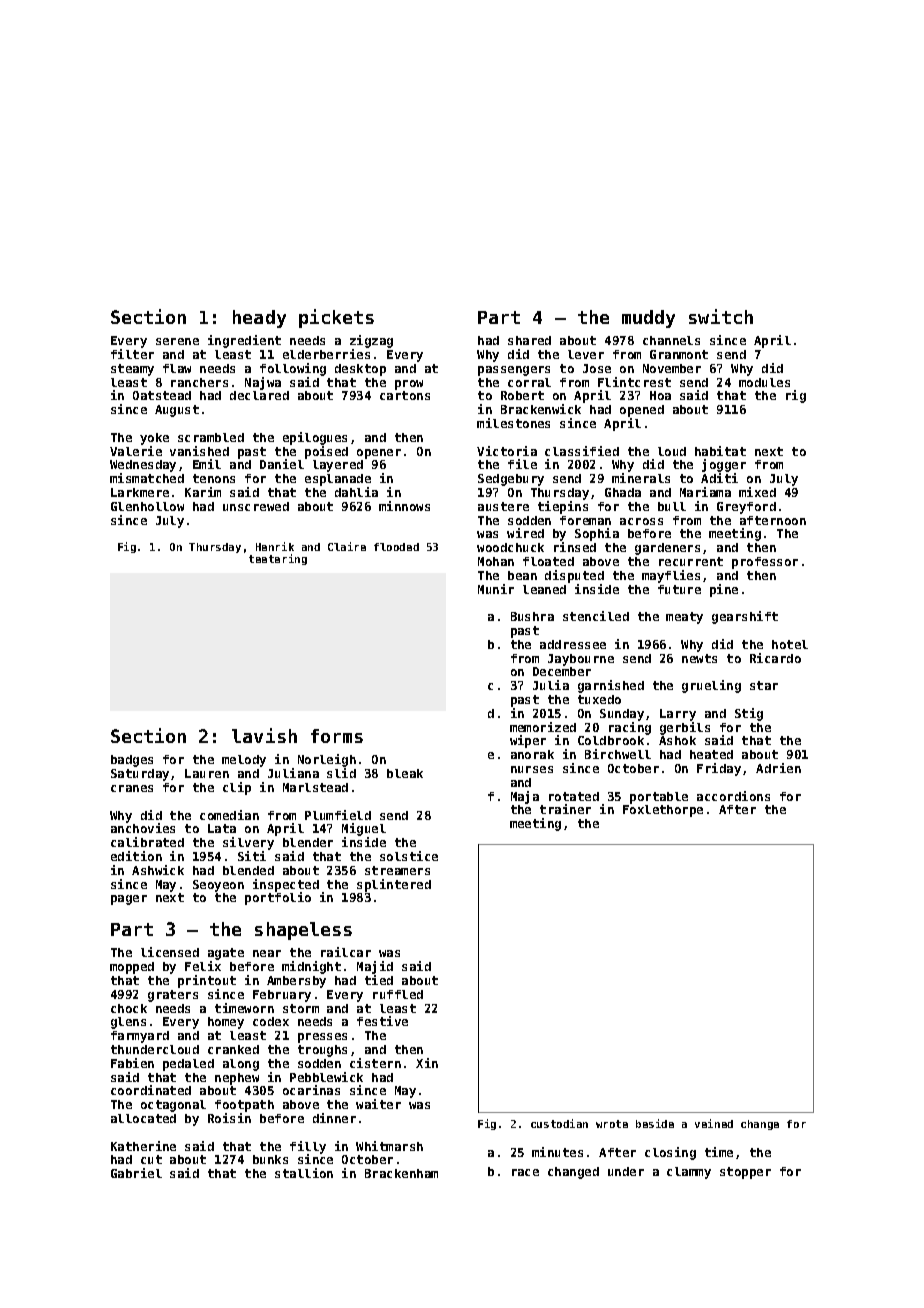  Describe the element at coordinates (140, 775) in the page. I see `Saturday` at that location.
